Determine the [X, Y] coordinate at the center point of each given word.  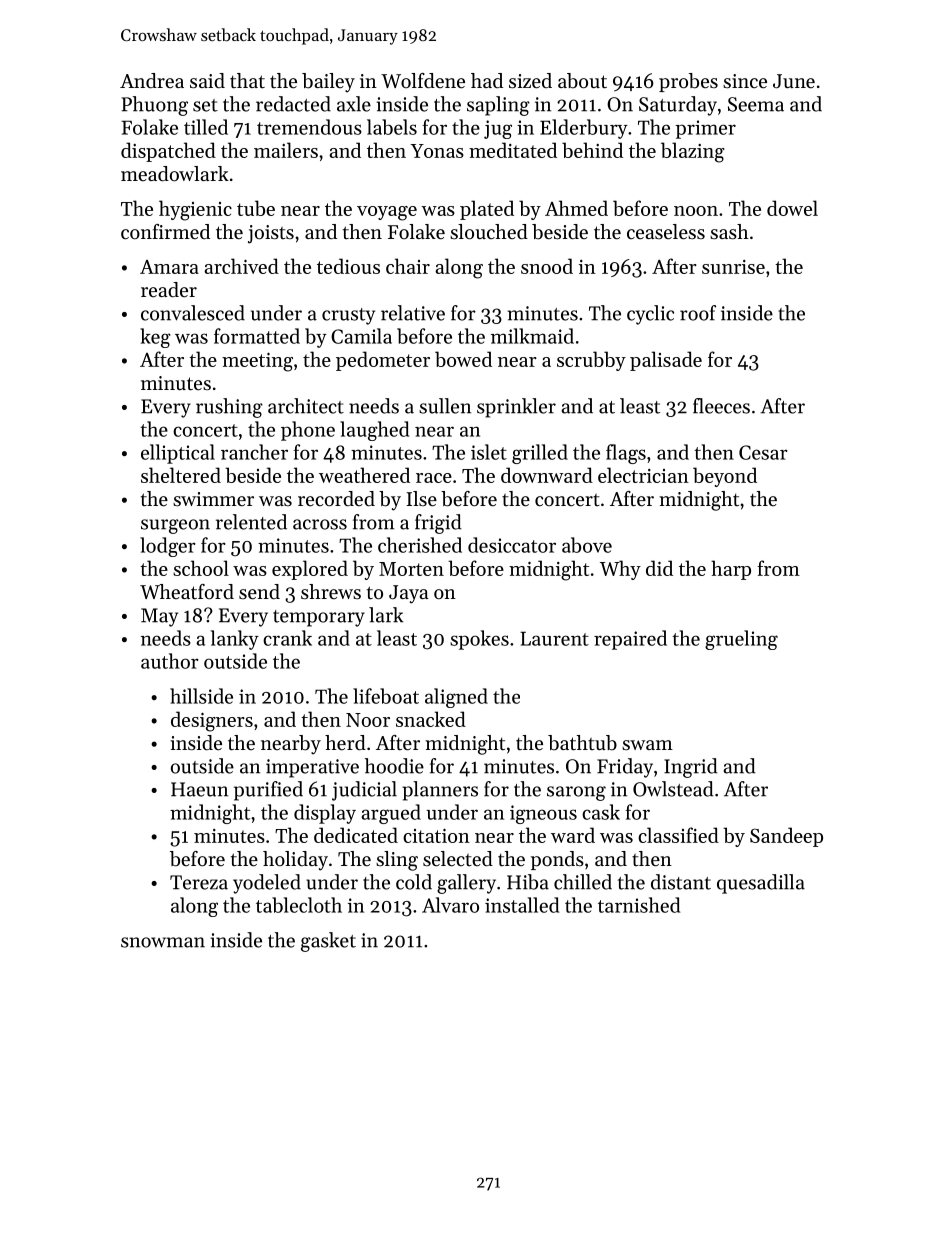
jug [498, 129]
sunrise [733, 267]
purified [268, 791]
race [434, 478]
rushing [229, 408]
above [587, 545]
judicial [364, 791]
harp [731, 570]
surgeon [175, 526]
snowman [163, 942]
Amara [169, 267]
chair [408, 266]
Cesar [763, 452]
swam [647, 745]
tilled [206, 127]
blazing [693, 152]
